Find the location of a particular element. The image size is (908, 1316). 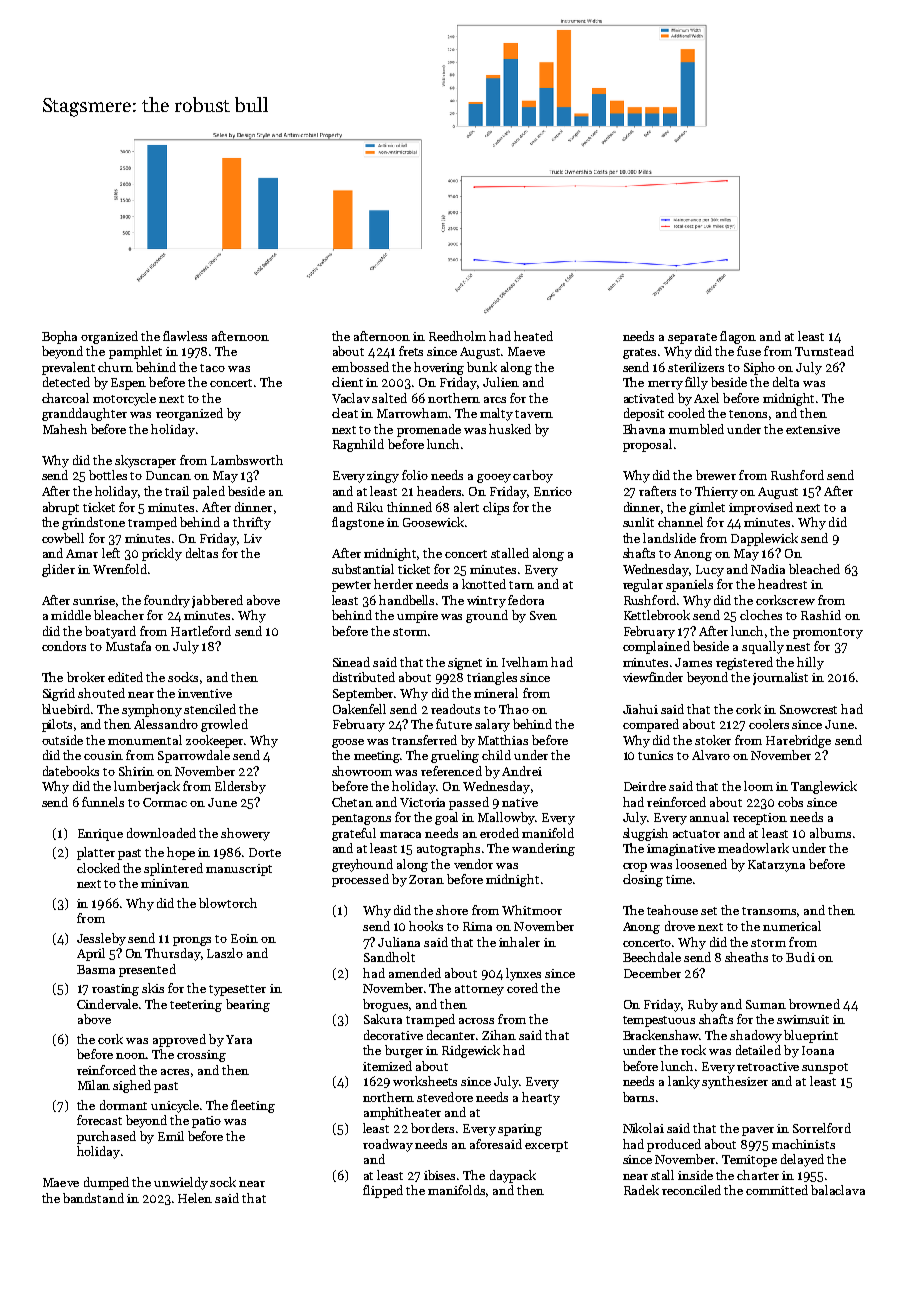

Reedholm is located at coordinates (457, 336).
